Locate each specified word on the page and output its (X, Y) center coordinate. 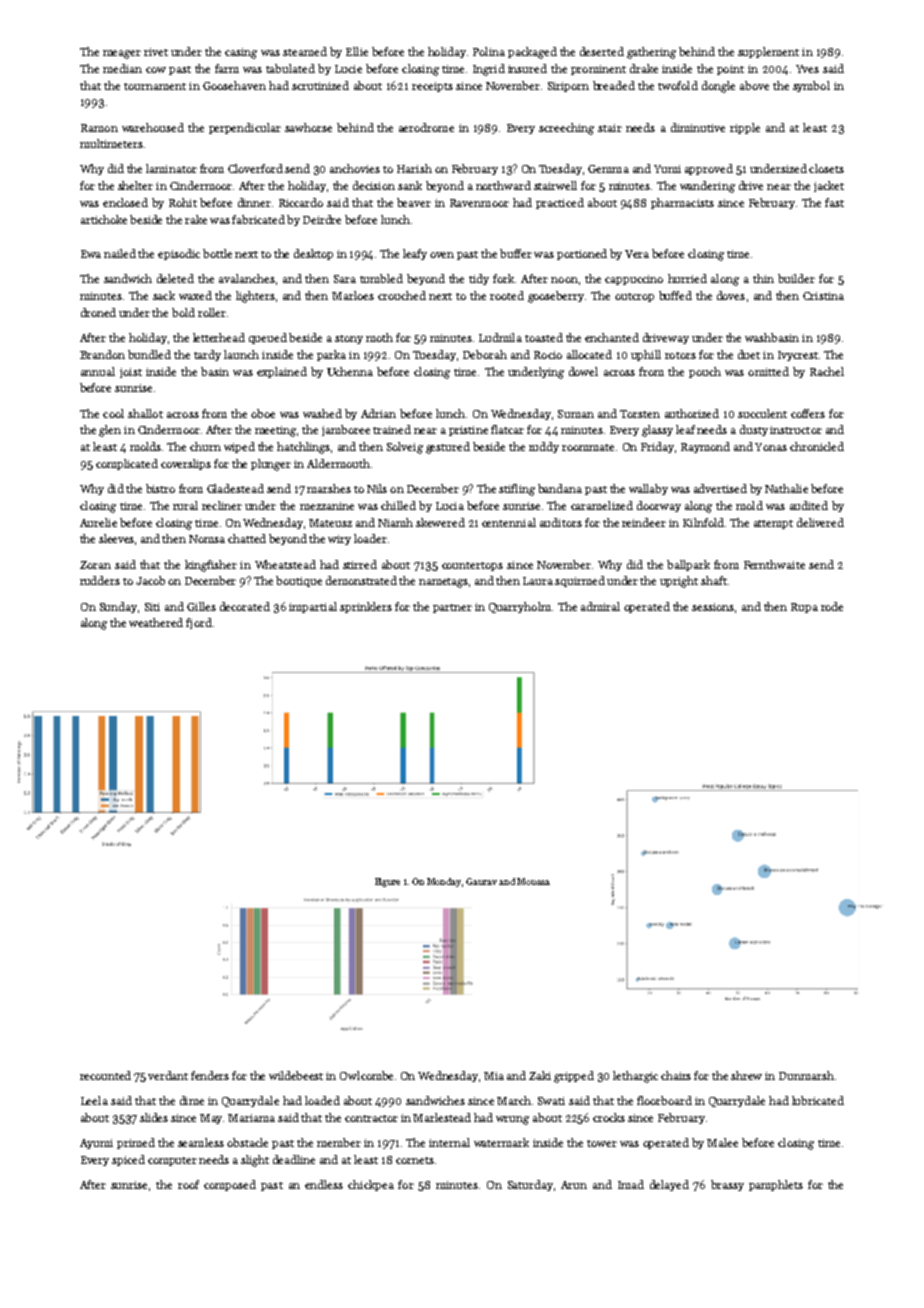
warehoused (153, 127)
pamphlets (776, 1185)
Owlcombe (366, 1075)
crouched (402, 295)
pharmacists (682, 203)
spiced (128, 1160)
